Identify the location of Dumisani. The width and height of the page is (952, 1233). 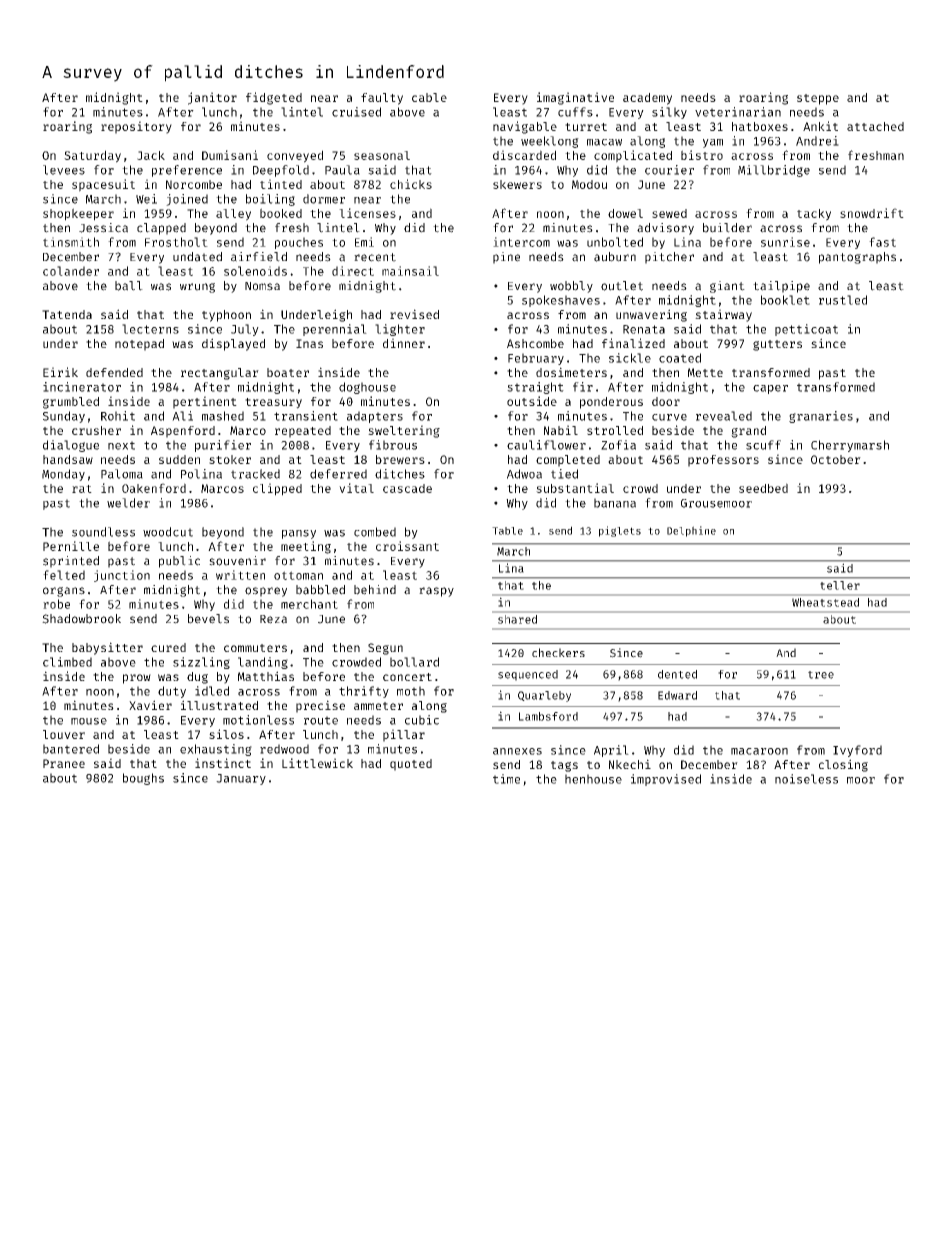
(230, 155).
